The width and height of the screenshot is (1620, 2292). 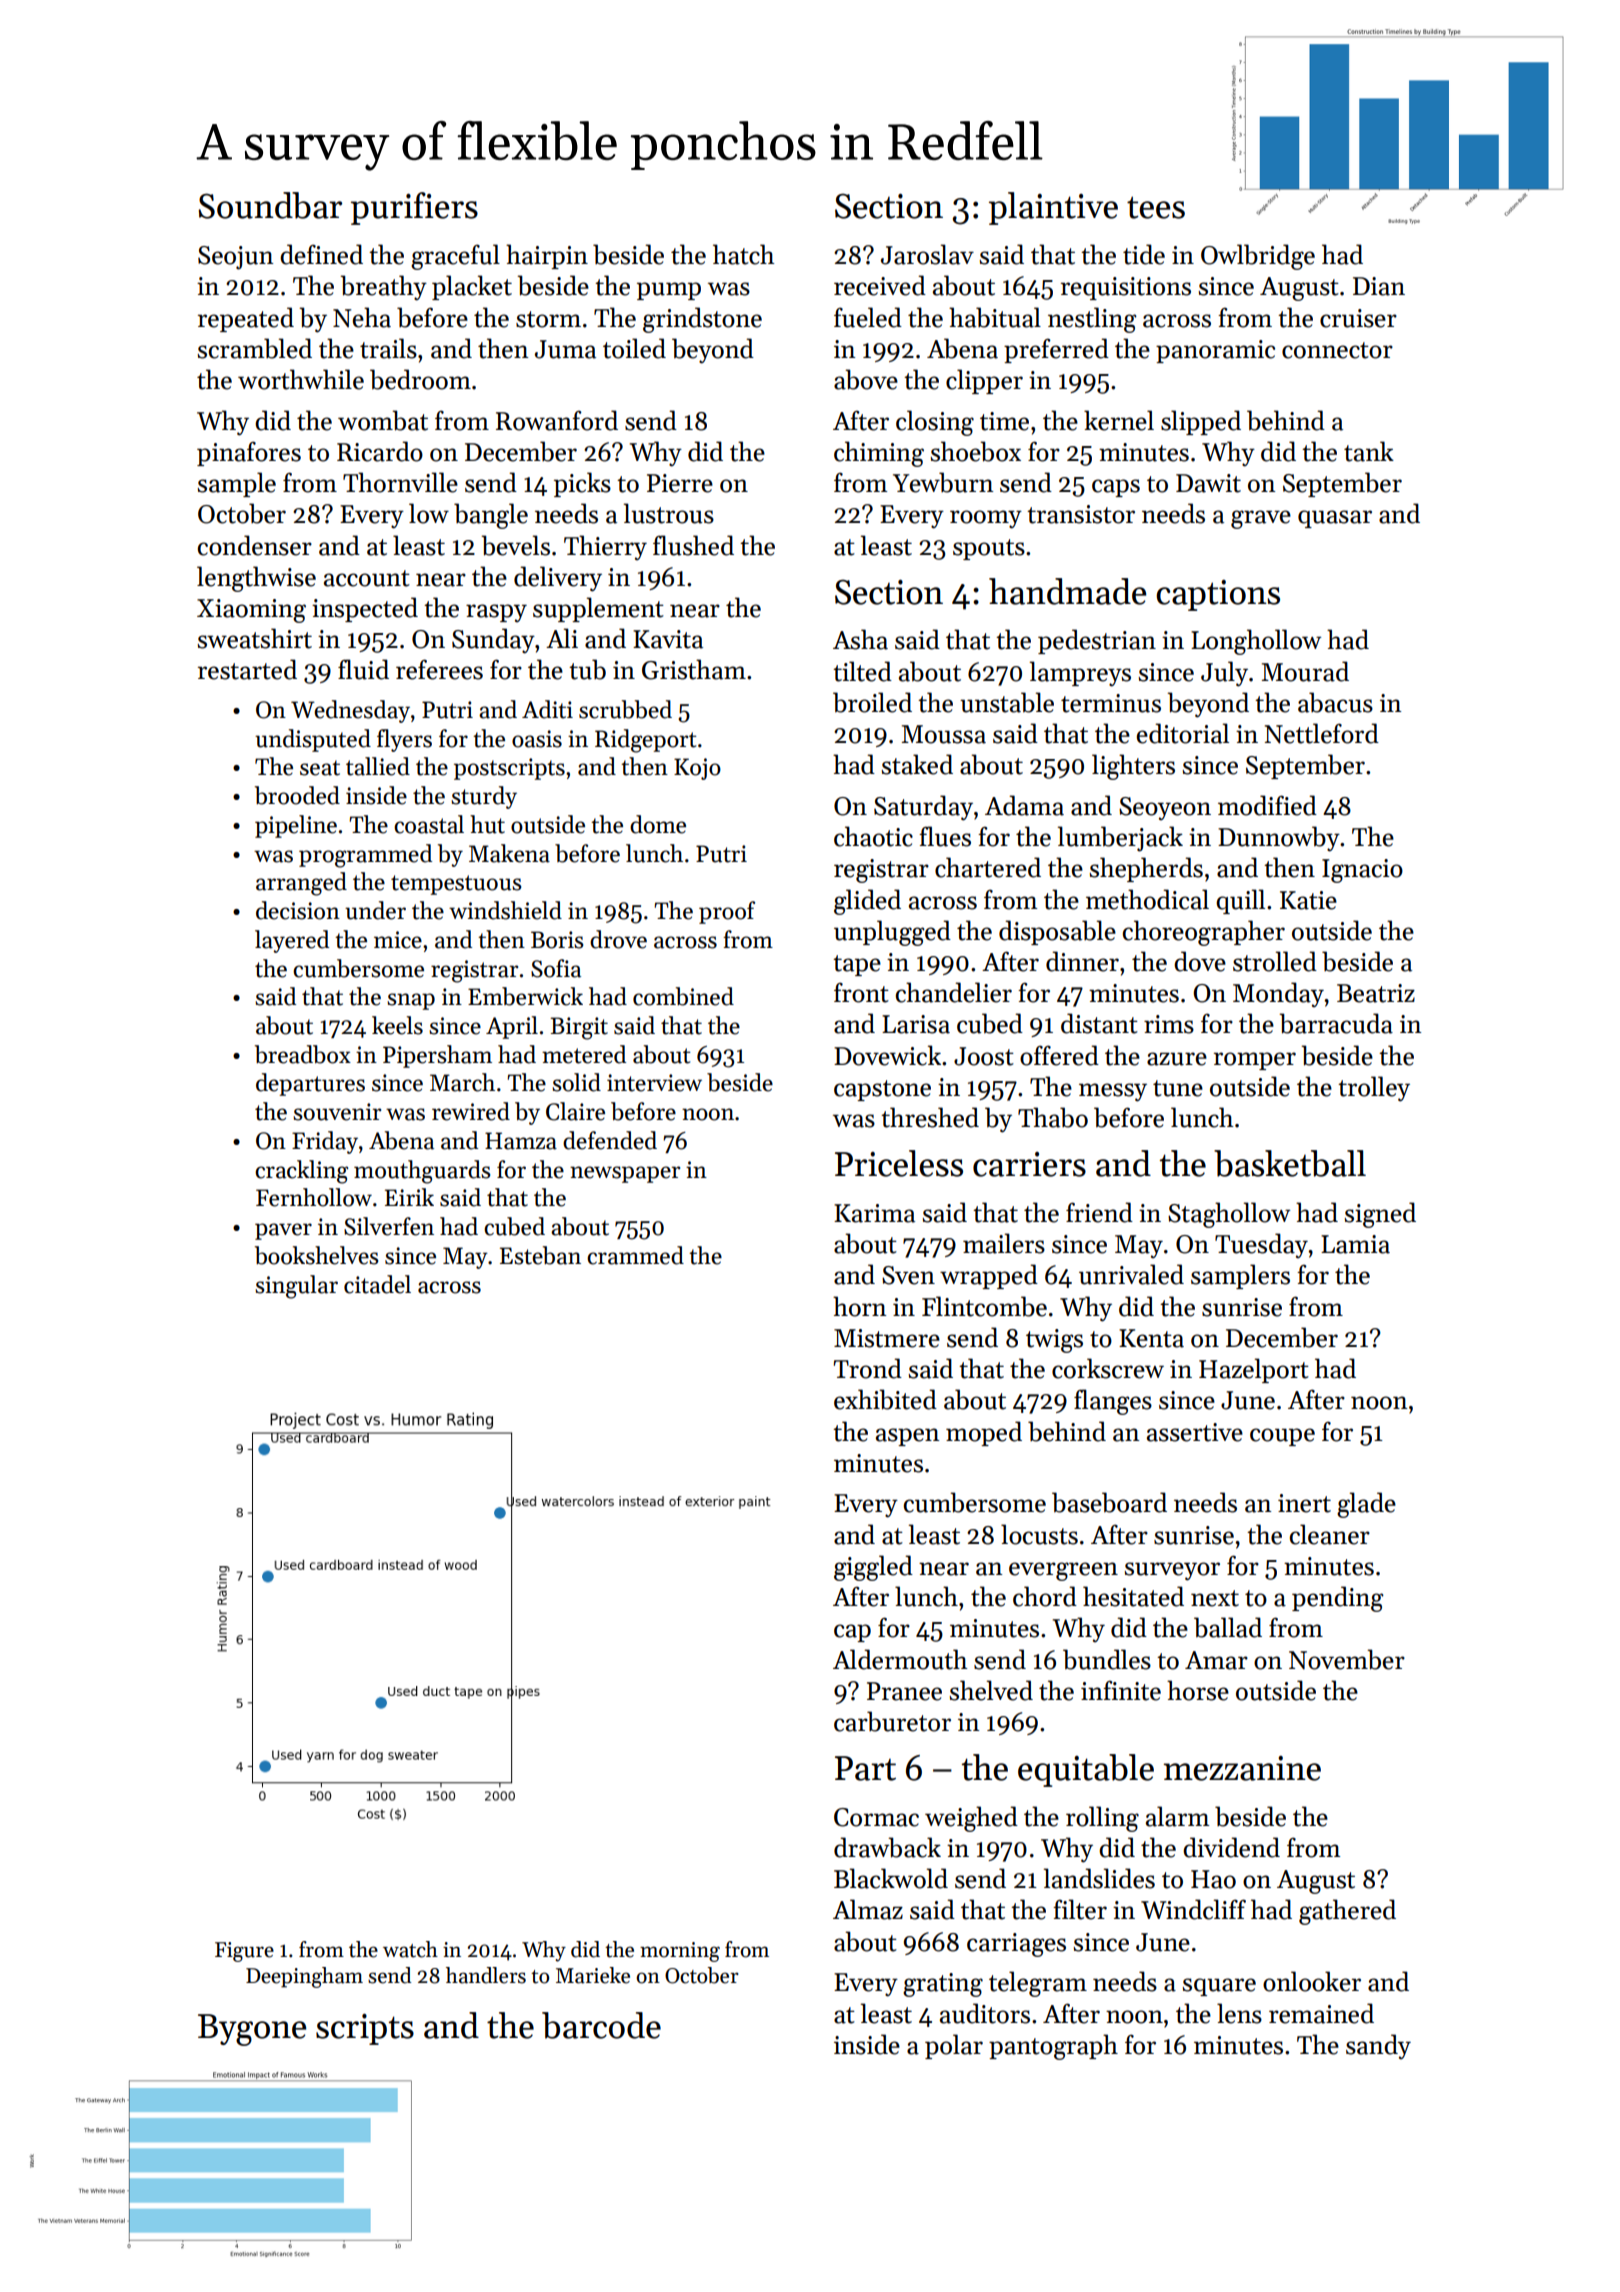 I want to click on tilted, so click(x=862, y=671).
